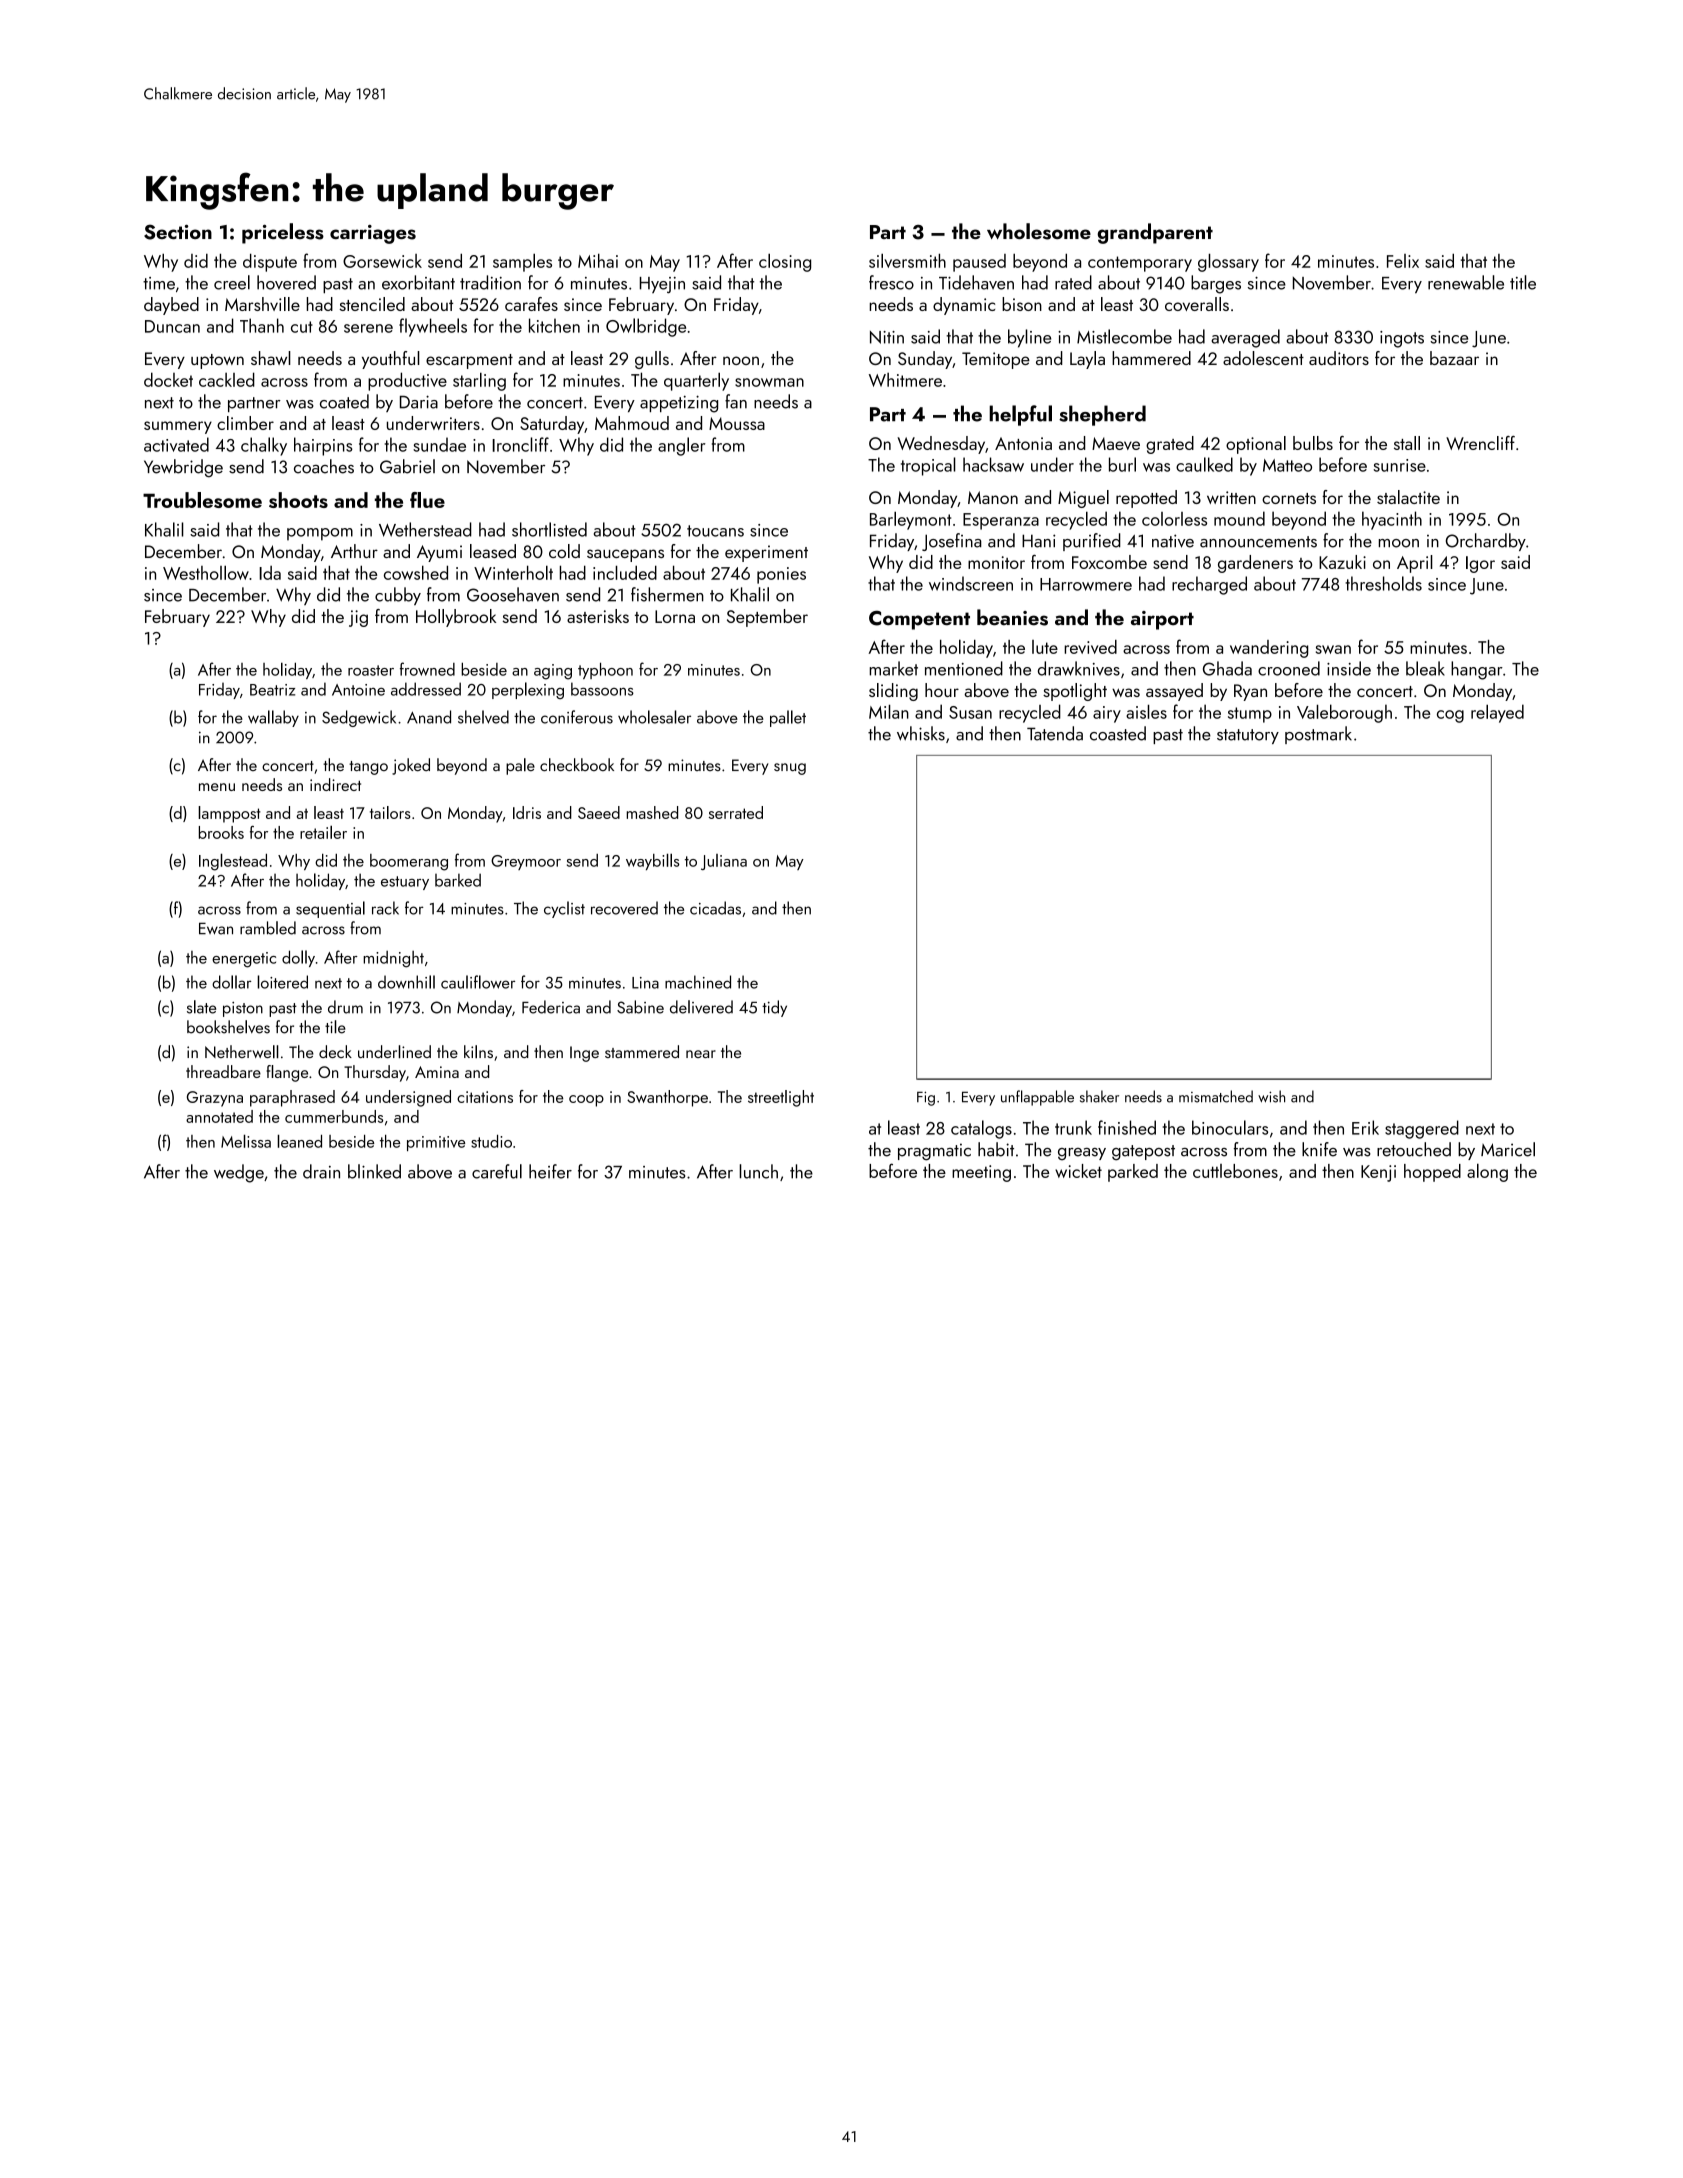  I want to click on Competent, so click(919, 620).
